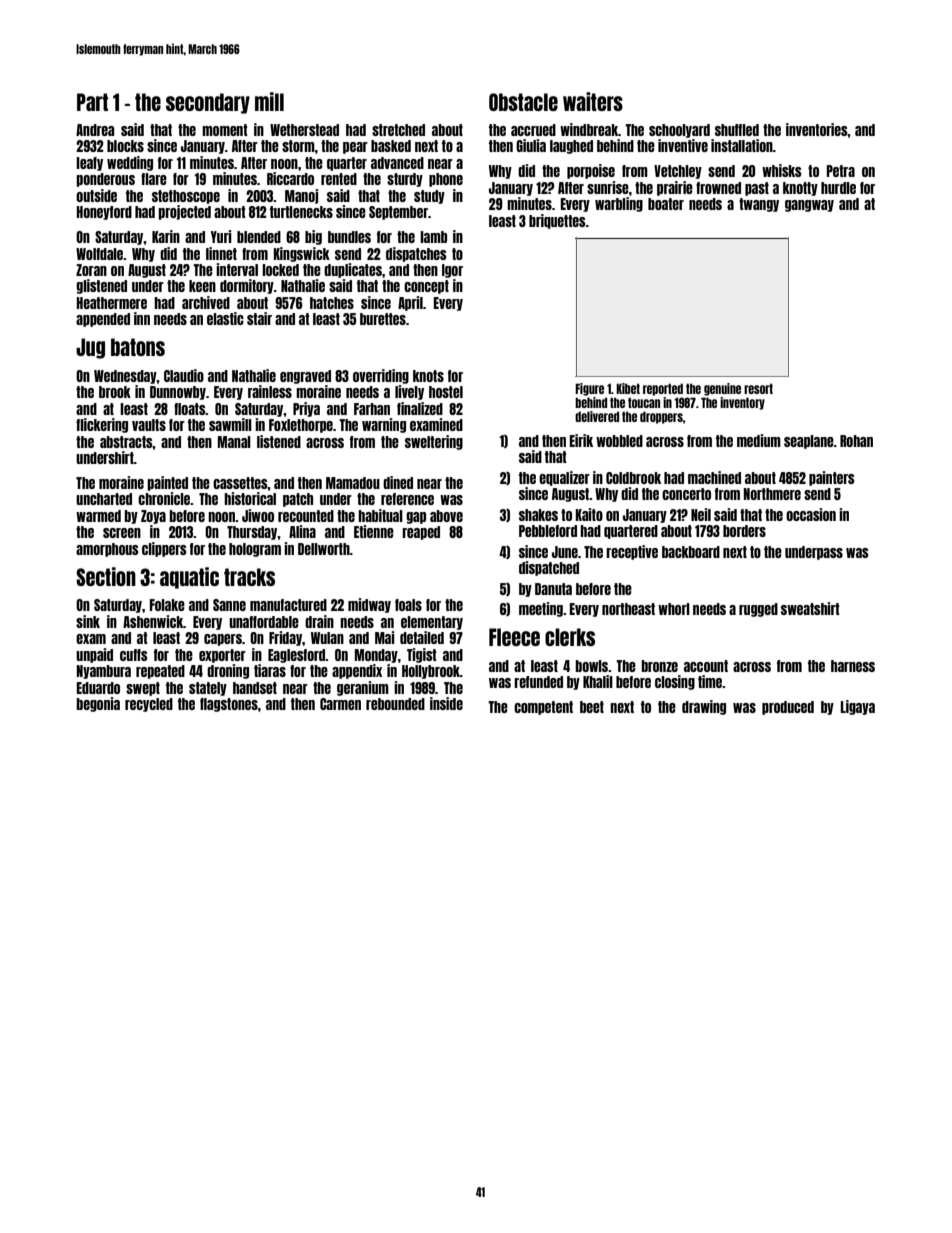 The width and height of the document is (952, 1233). Describe the element at coordinates (678, 172) in the document. I see `Vetchley` at that location.
